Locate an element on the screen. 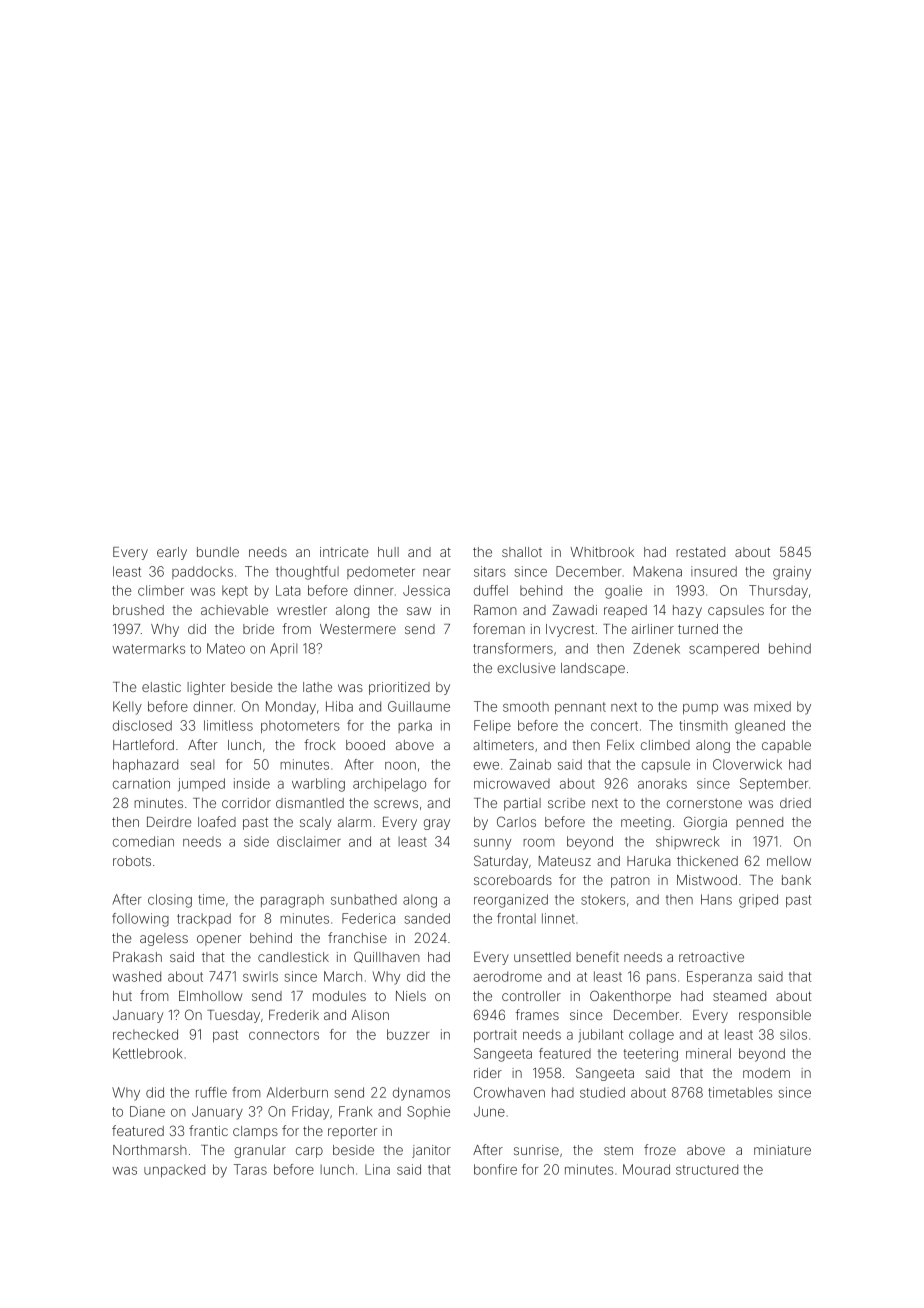 The height and width of the screenshot is (1308, 924). turned is located at coordinates (698, 629).
